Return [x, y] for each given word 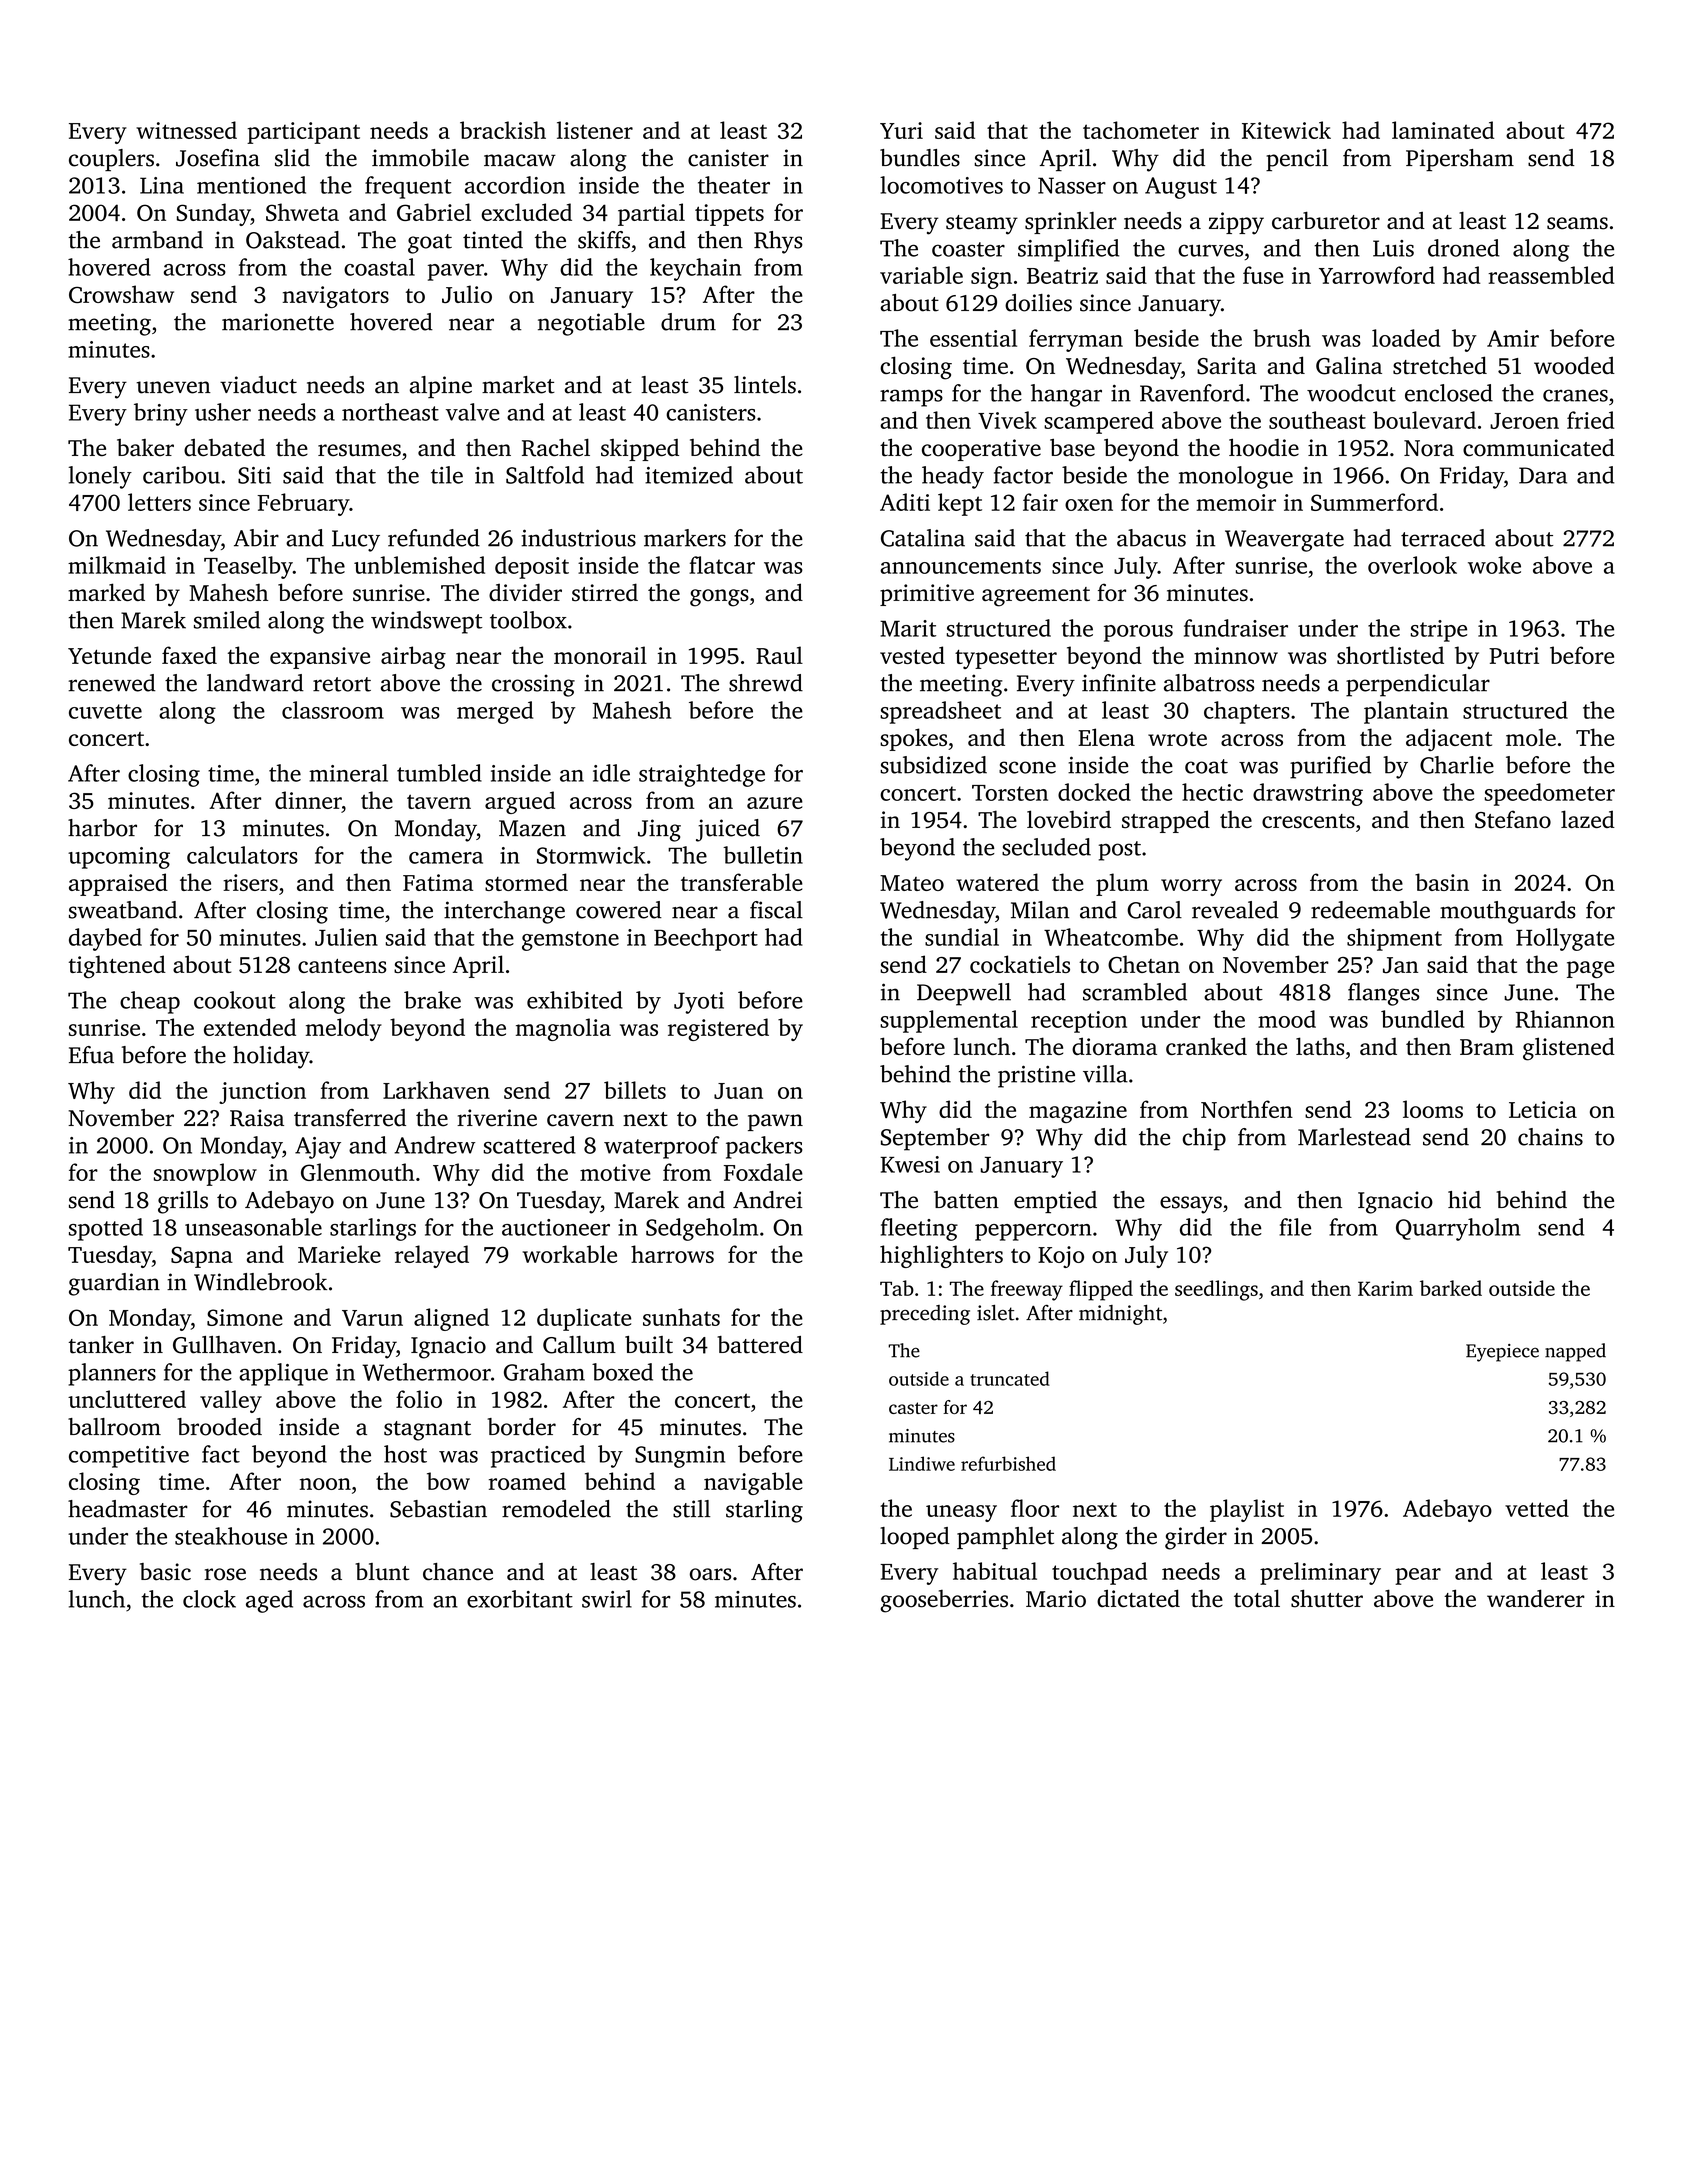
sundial [962, 937]
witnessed [186, 130]
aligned [451, 1319]
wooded [1574, 365]
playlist [1247, 1510]
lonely [100, 477]
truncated [1010, 1378]
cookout [235, 1000]
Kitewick [1286, 130]
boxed [622, 1372]
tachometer [1141, 130]
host [405, 1454]
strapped [1166, 821]
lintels [765, 385]
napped [1575, 1352]
